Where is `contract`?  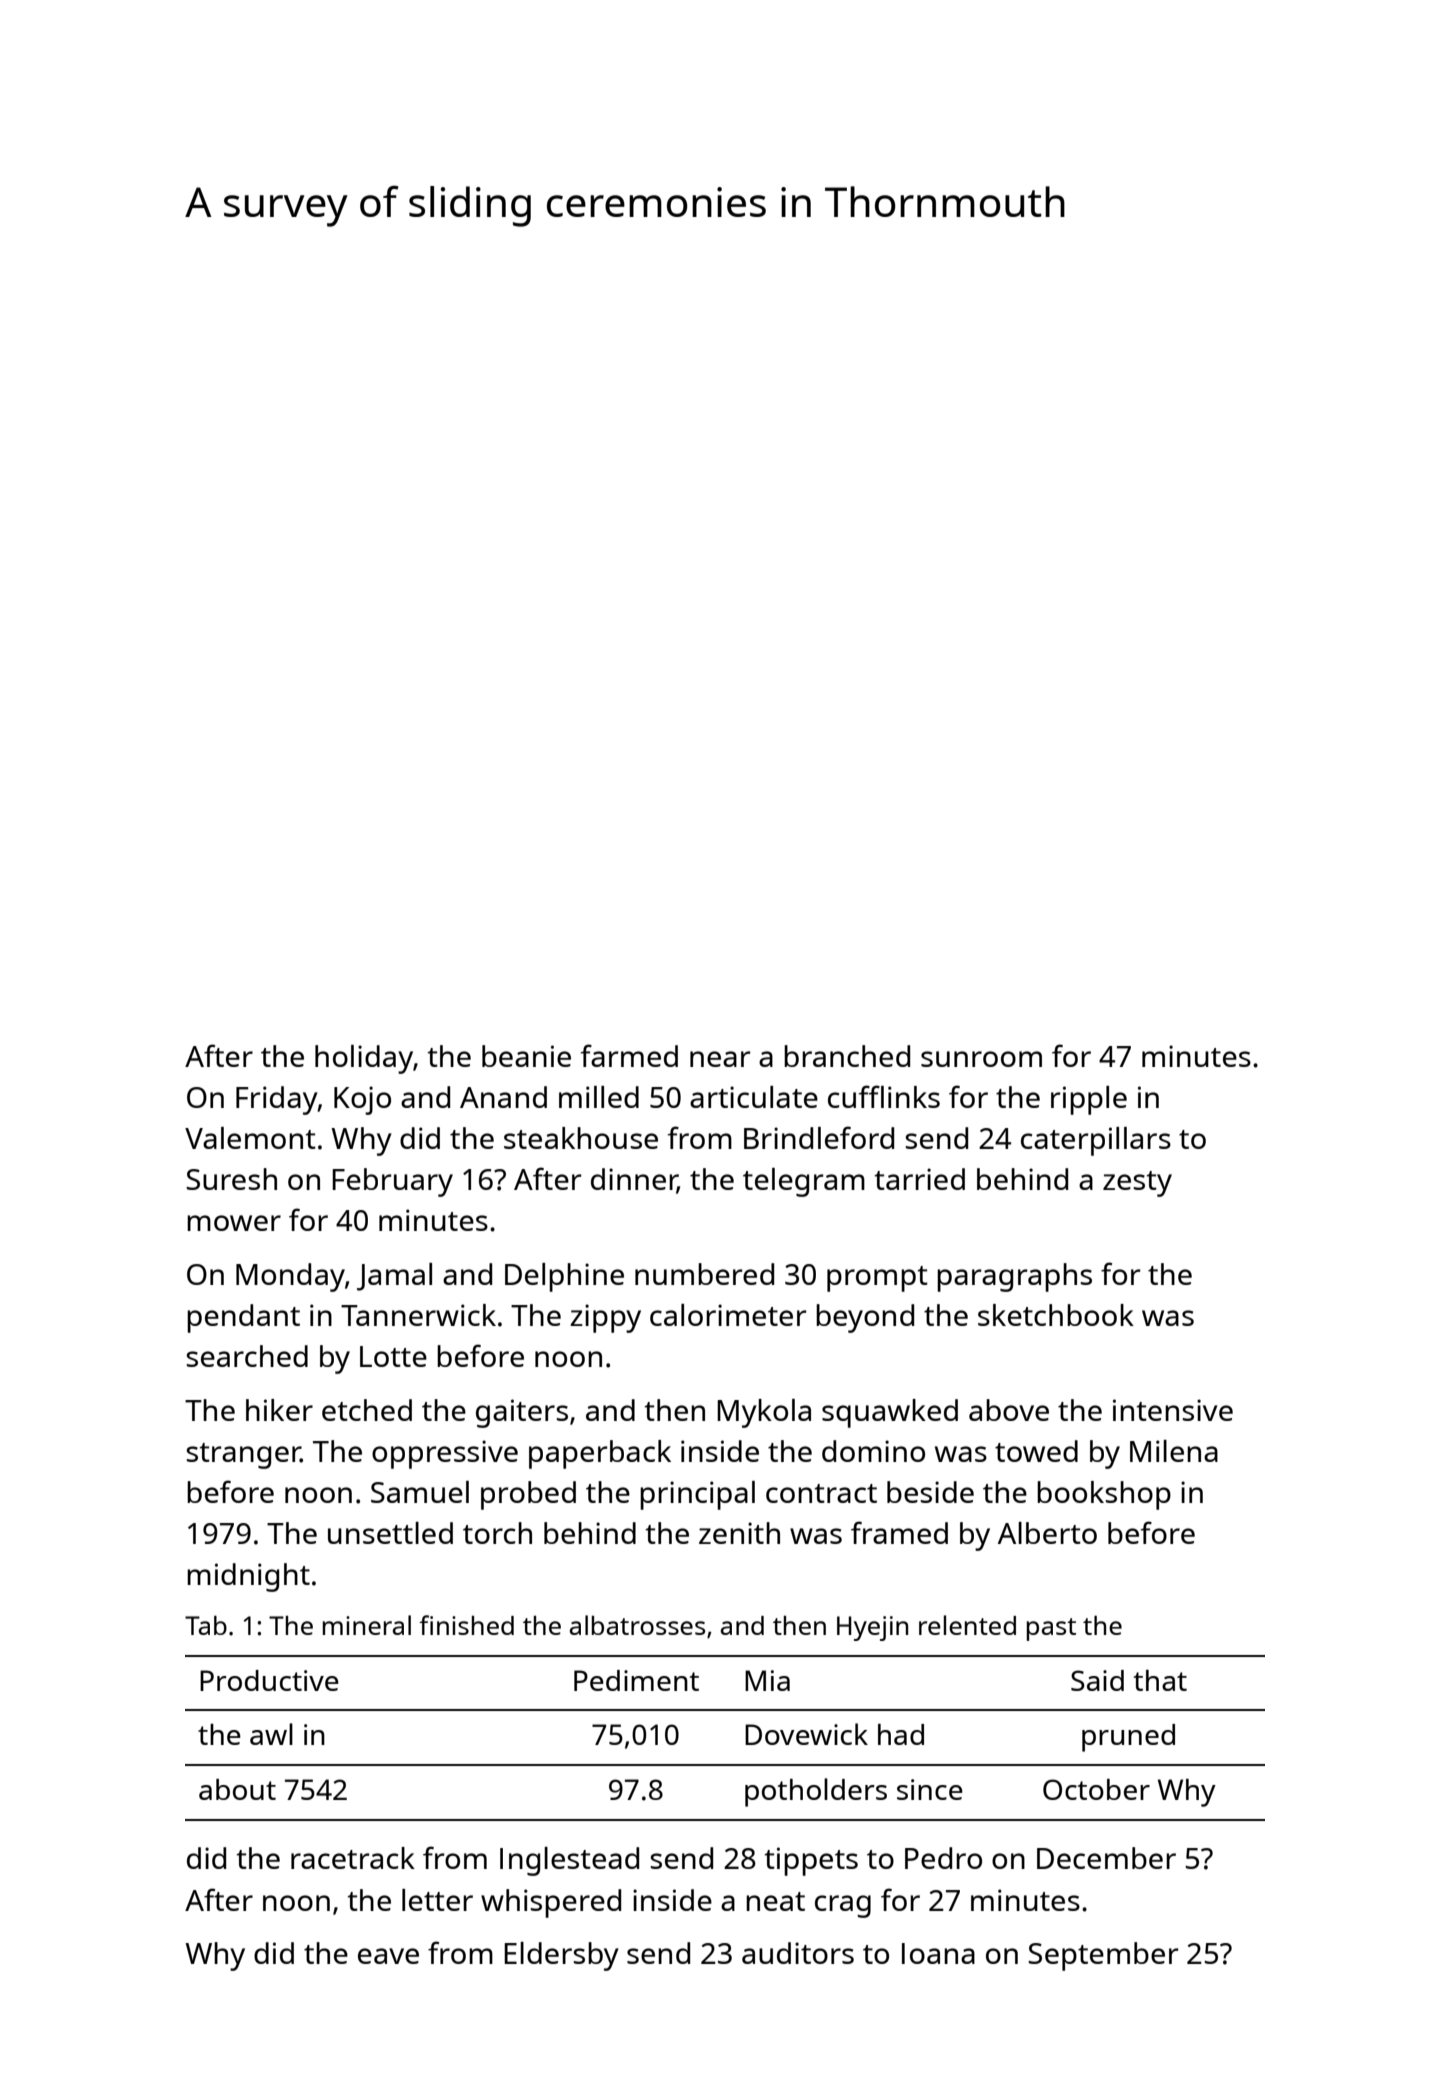
contract is located at coordinates (821, 1493).
